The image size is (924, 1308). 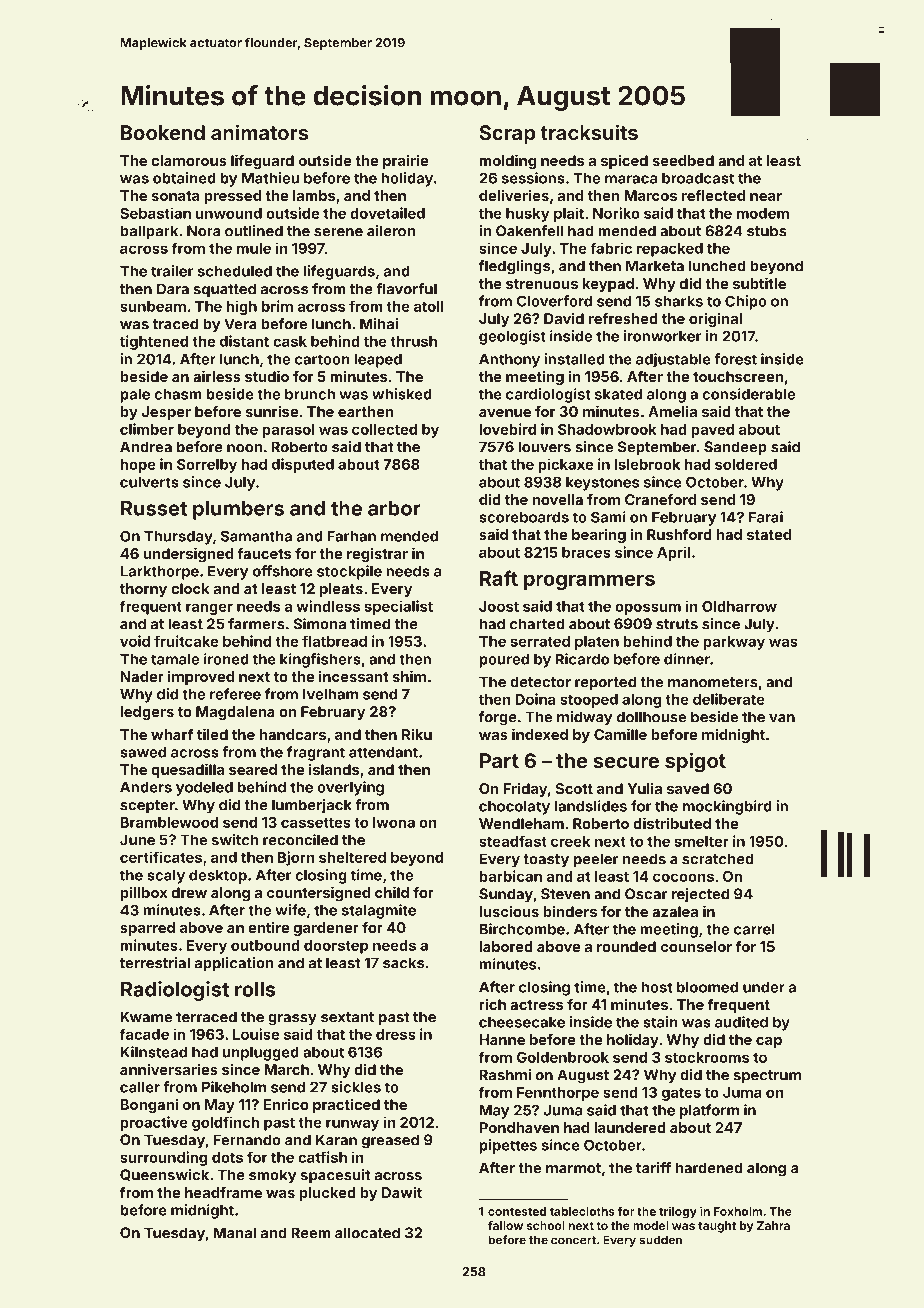 I want to click on barbican, so click(x=510, y=876).
